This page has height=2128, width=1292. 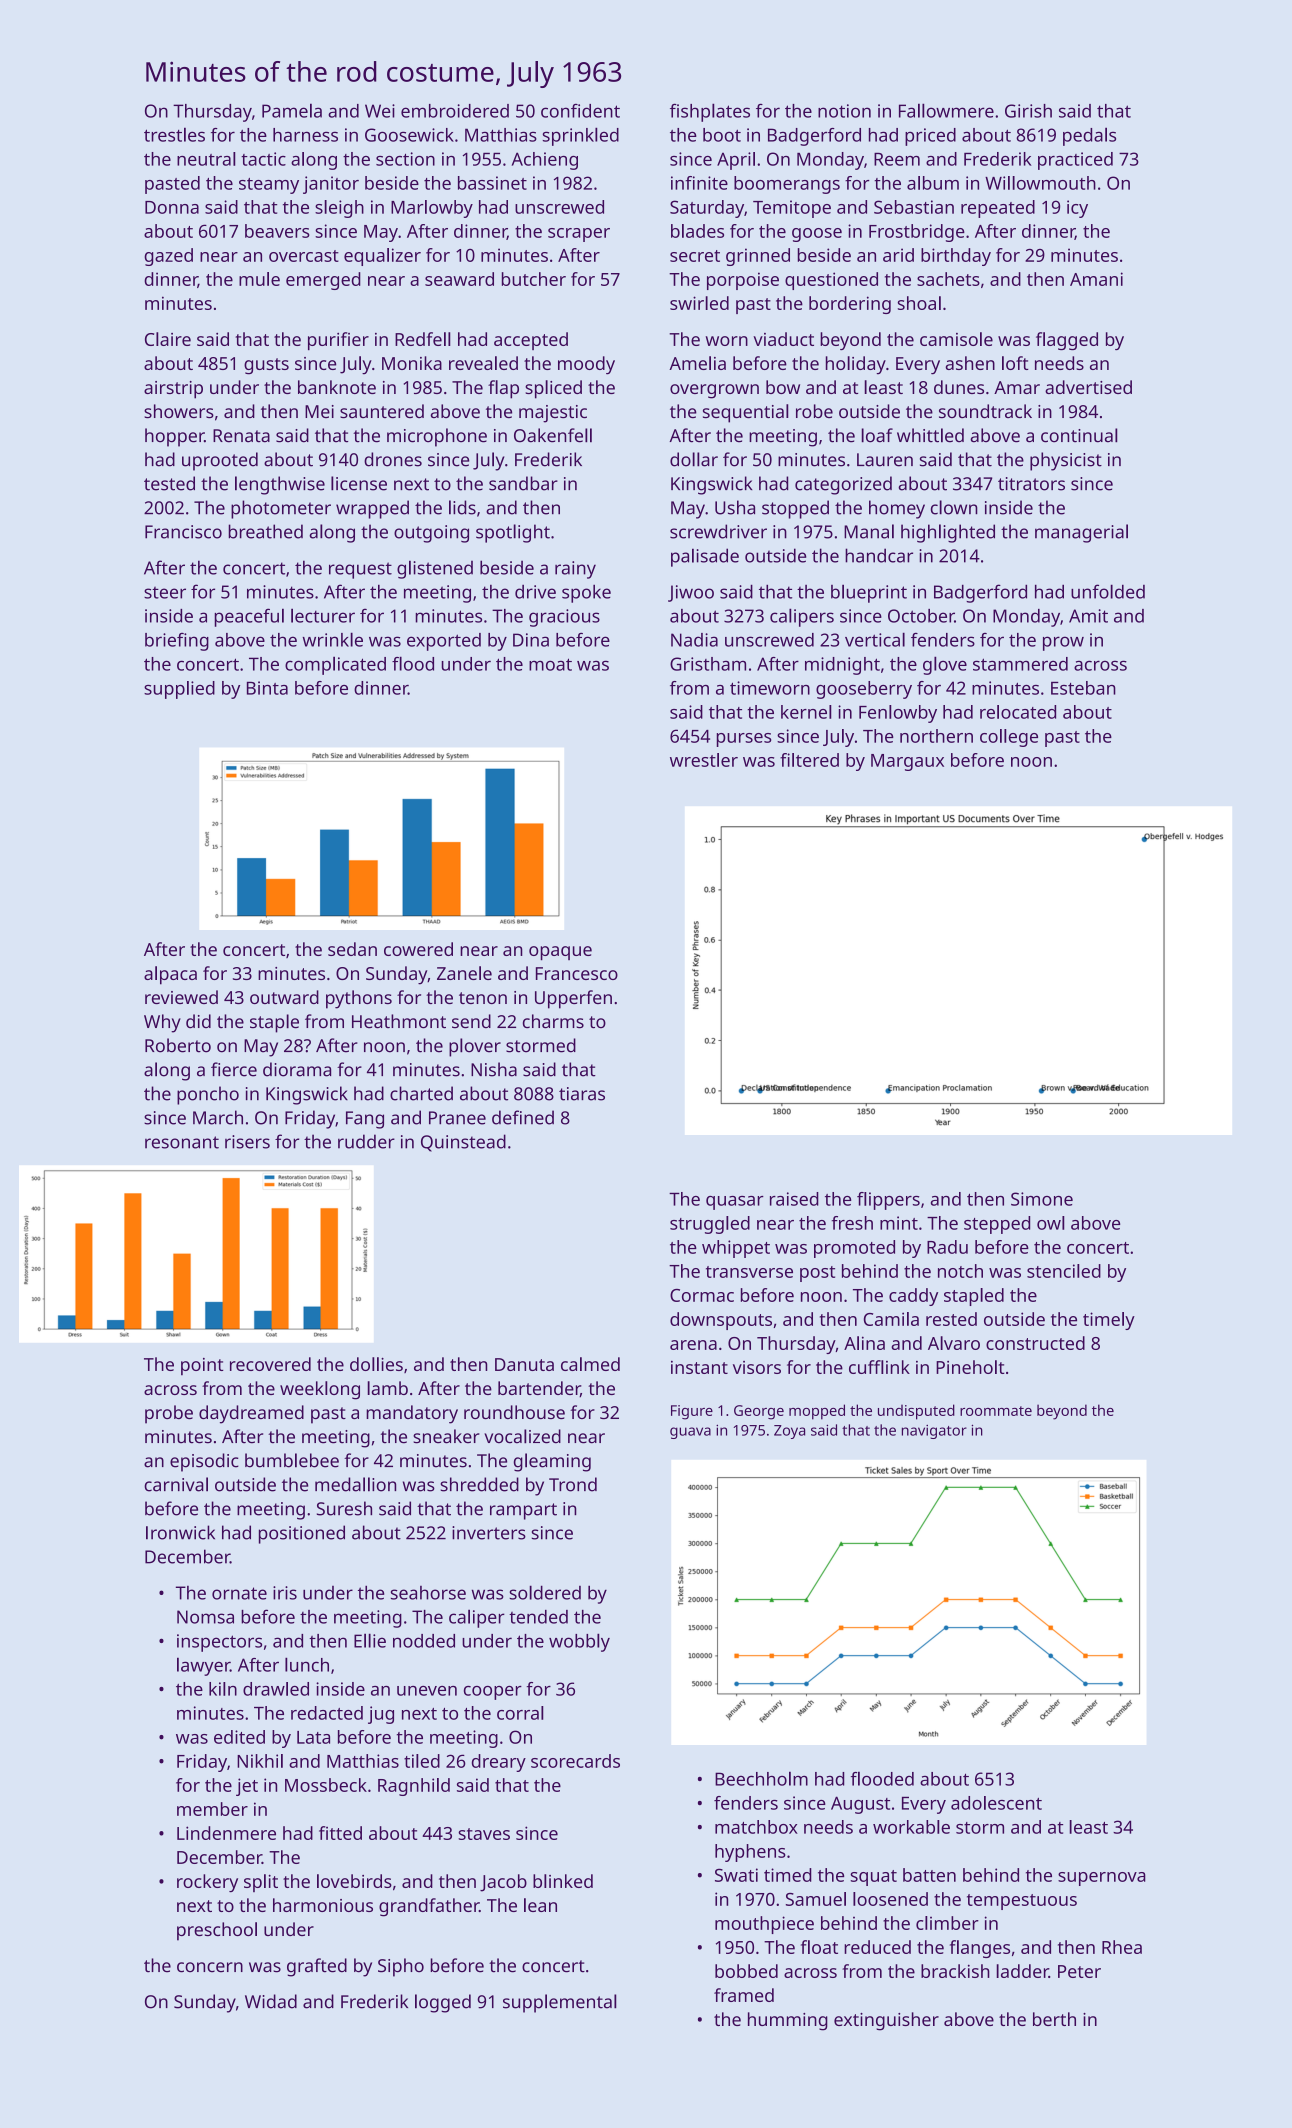 What do you see at coordinates (704, 760) in the page?
I see `wrestler` at bounding box center [704, 760].
